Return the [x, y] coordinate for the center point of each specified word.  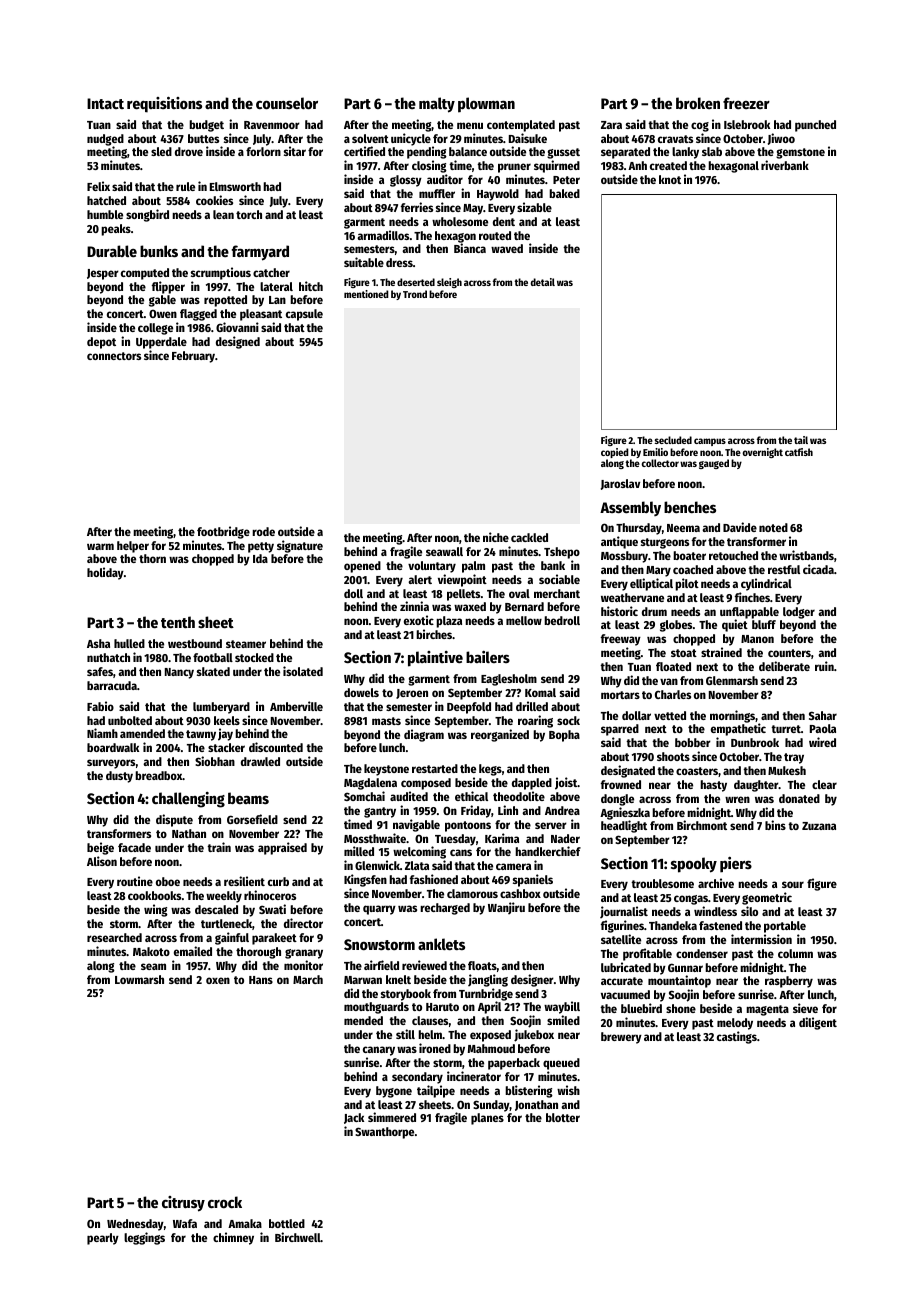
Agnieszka [625, 814]
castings [737, 1037]
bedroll [562, 620]
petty [261, 547]
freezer [746, 103]
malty [437, 105]
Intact [105, 103]
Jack [354, 1118]
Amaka [245, 1223]
